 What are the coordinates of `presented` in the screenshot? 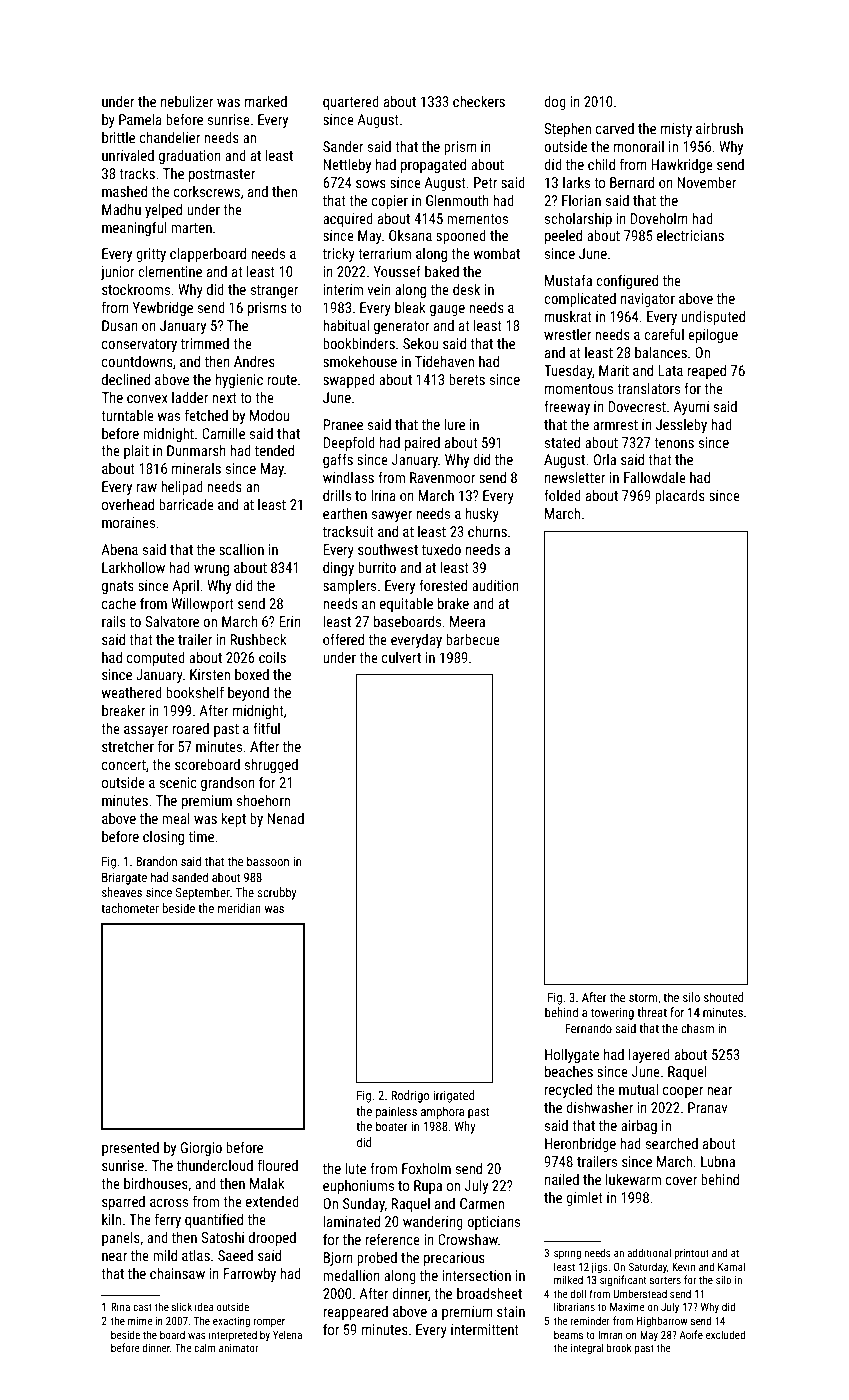 It's located at (130, 1149).
